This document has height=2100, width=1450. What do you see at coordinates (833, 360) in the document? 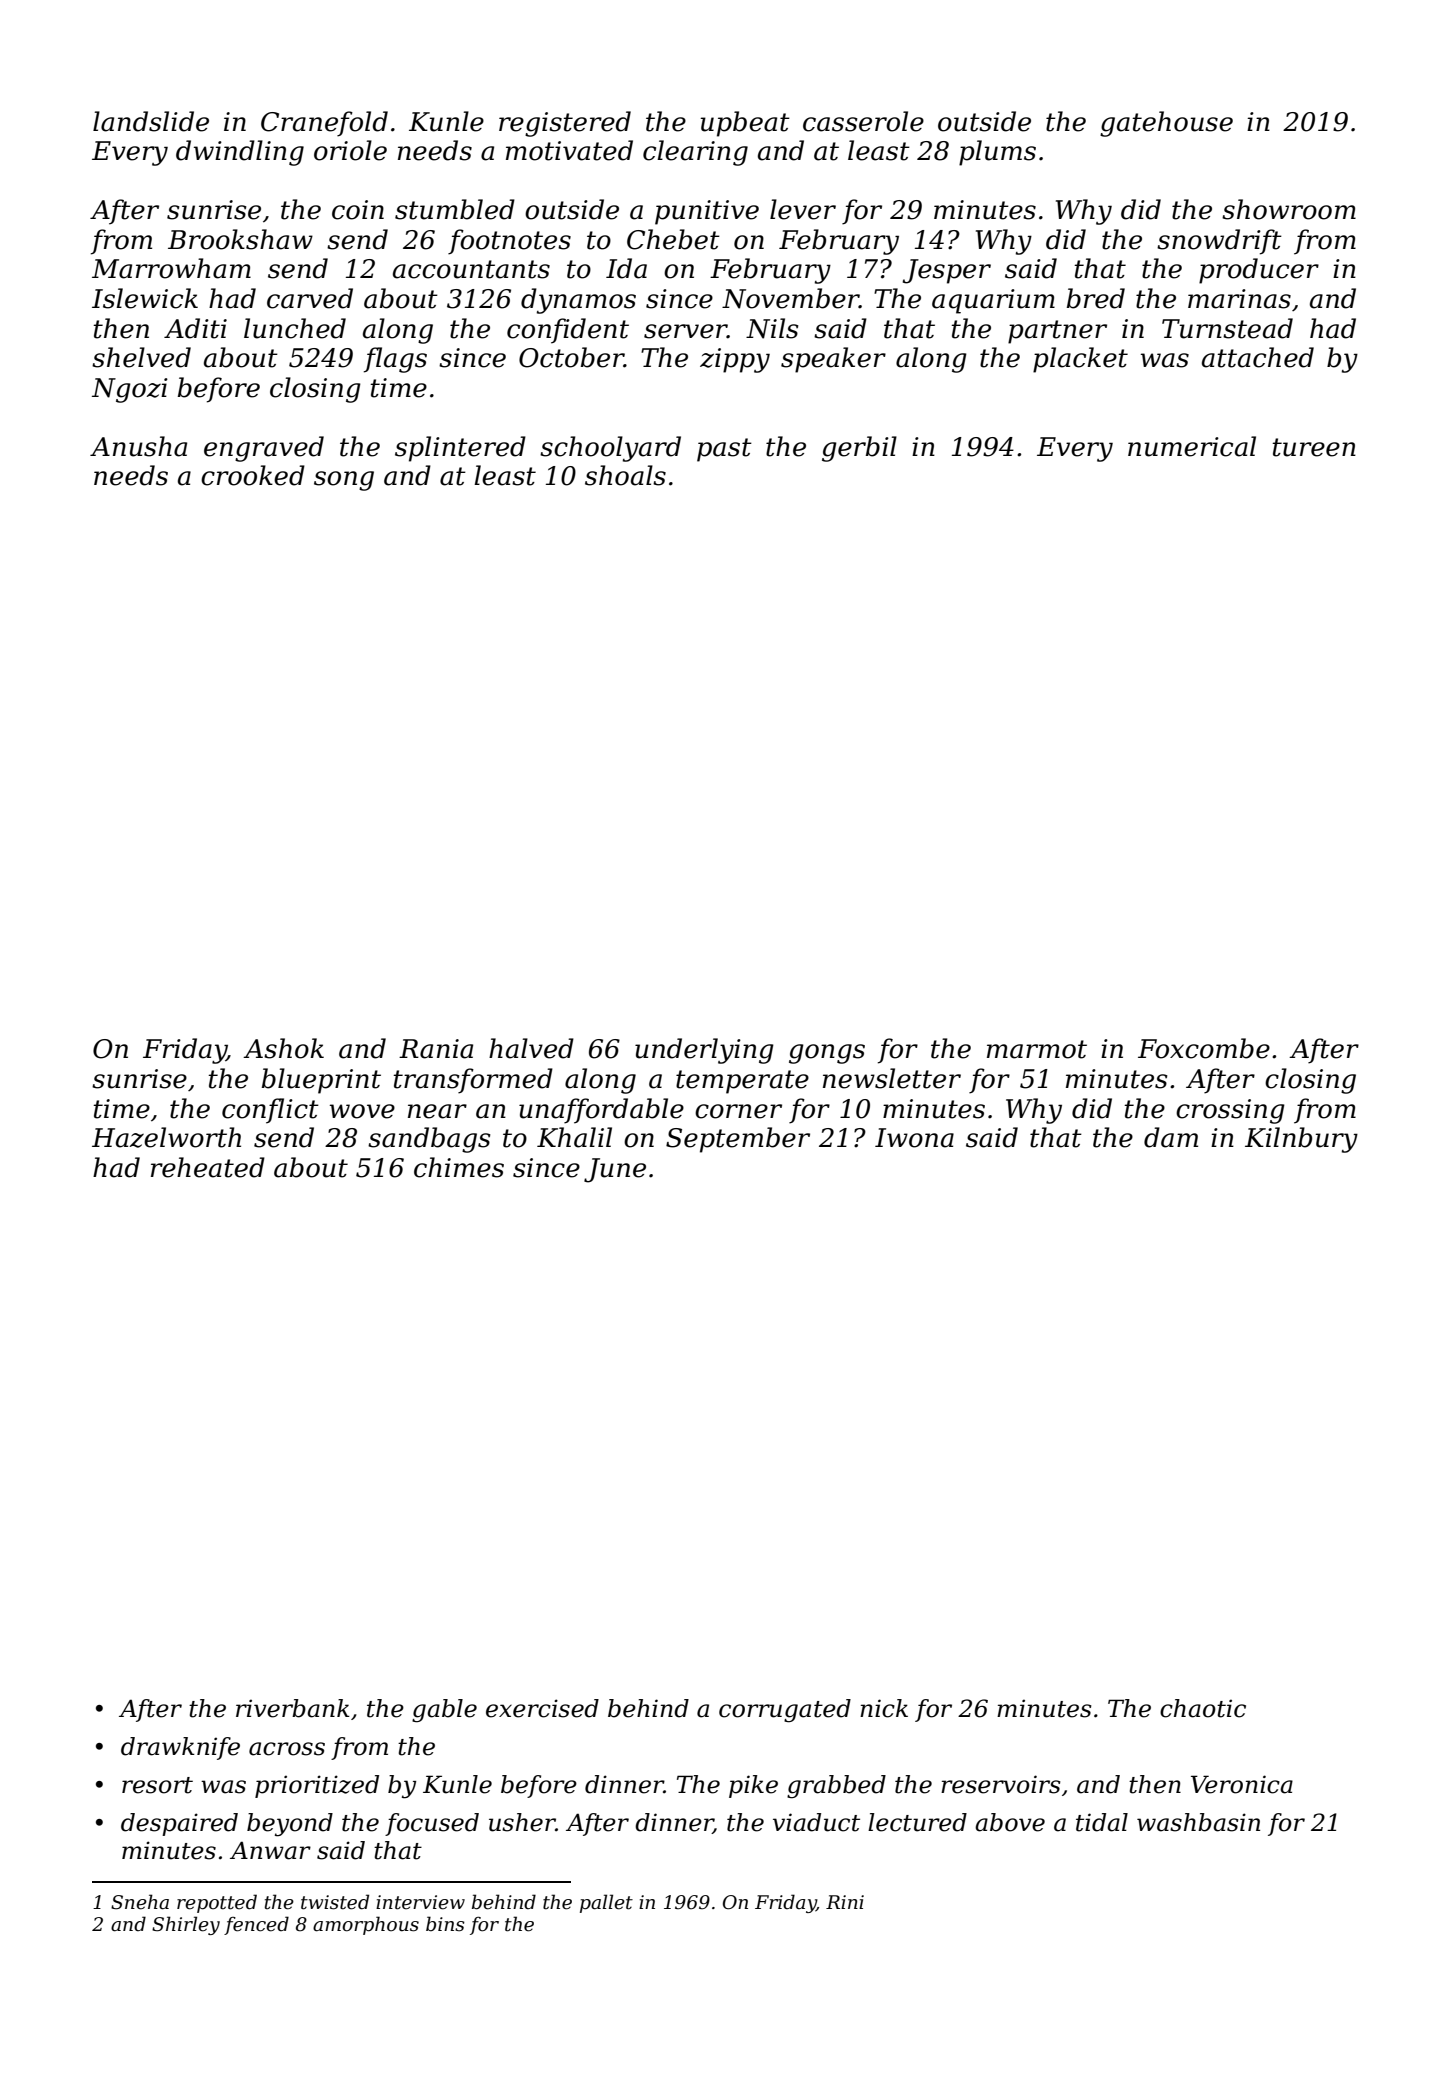
I see `speaker` at bounding box center [833, 360].
